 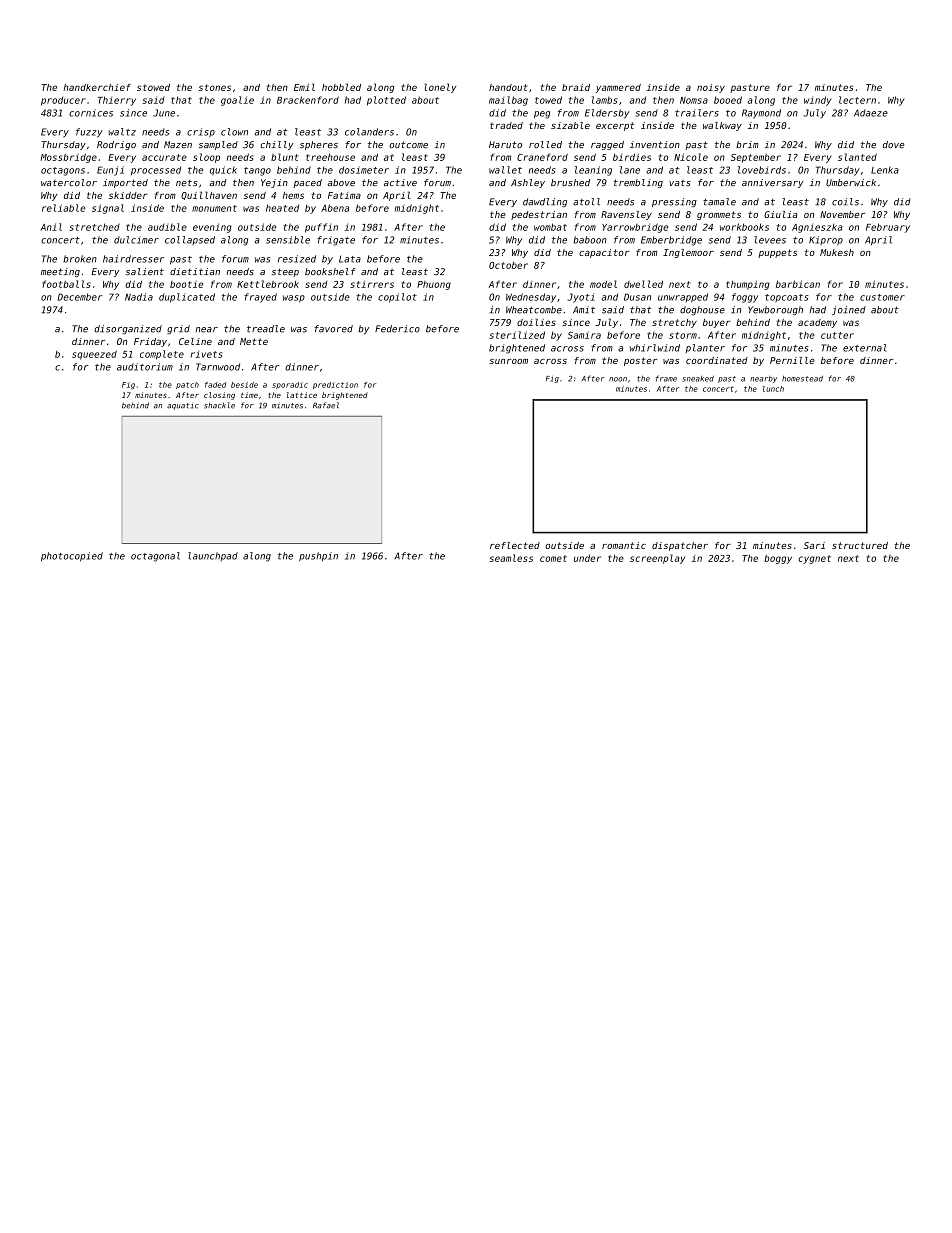 What do you see at coordinates (545, 202) in the screenshot?
I see `dawdling` at bounding box center [545, 202].
